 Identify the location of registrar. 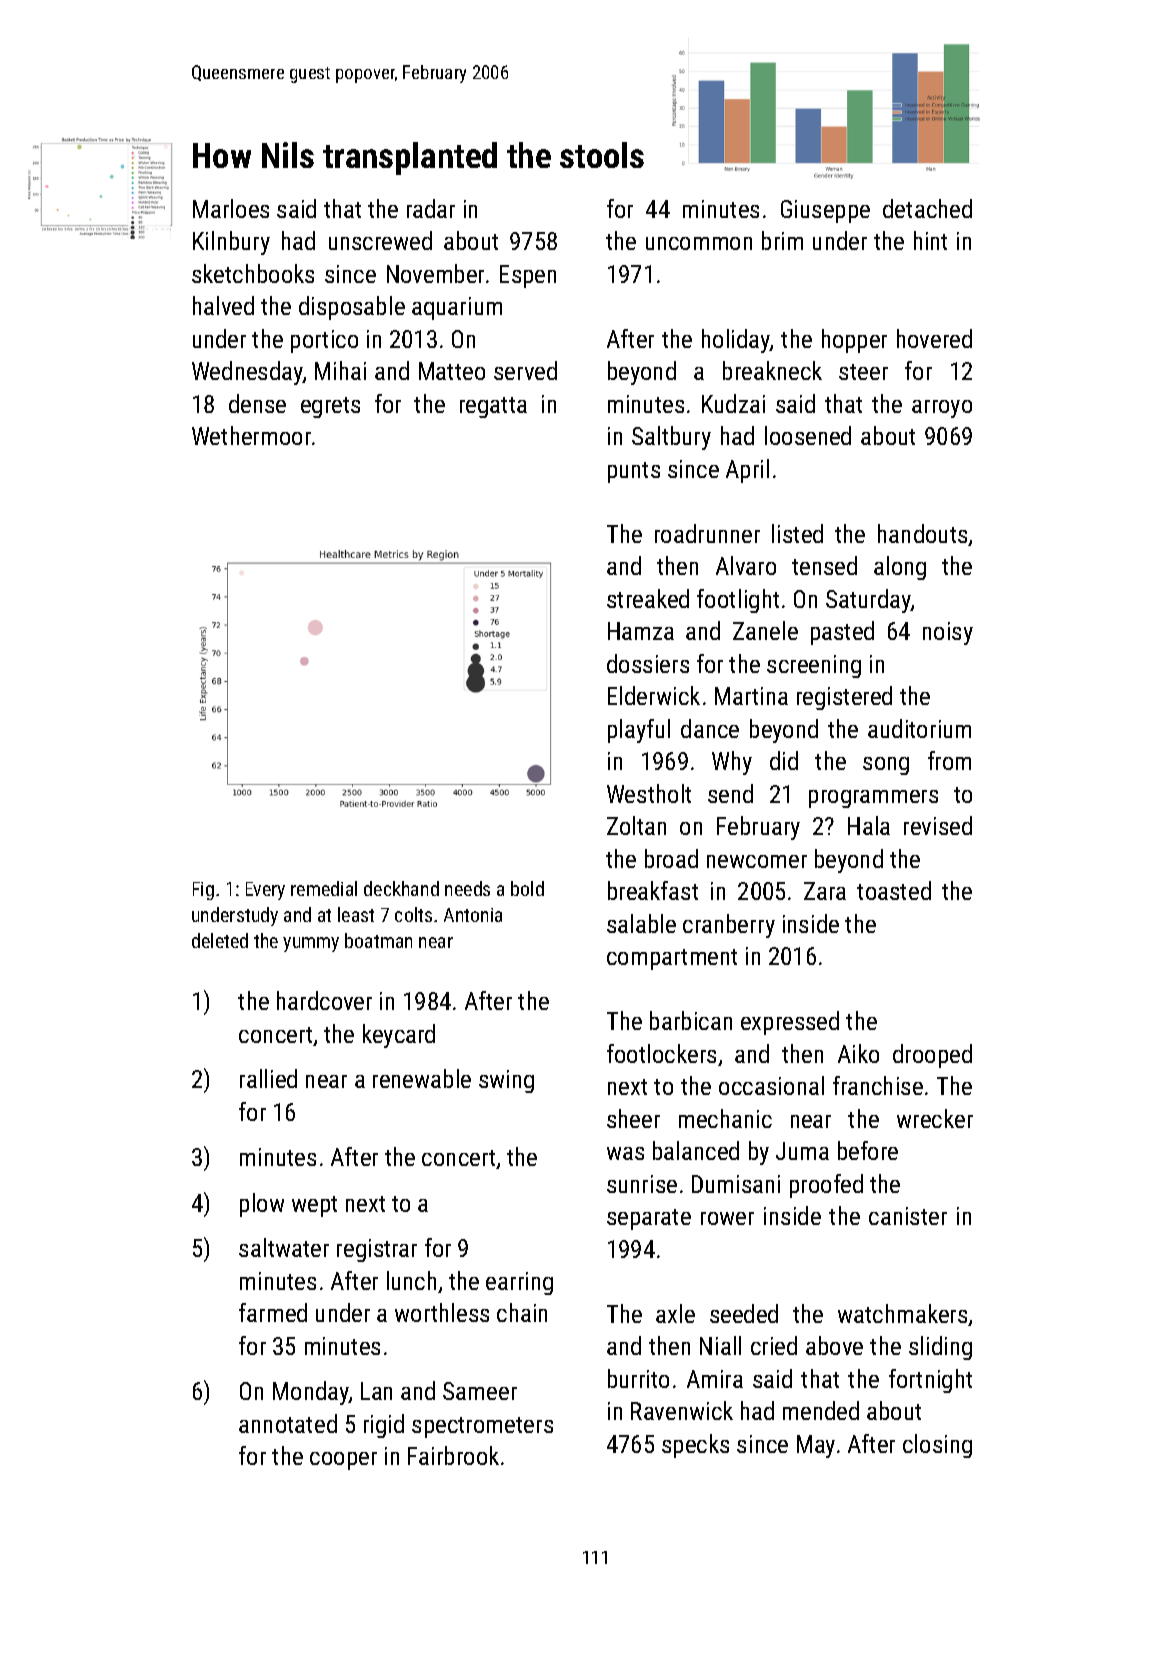
(377, 1250).
